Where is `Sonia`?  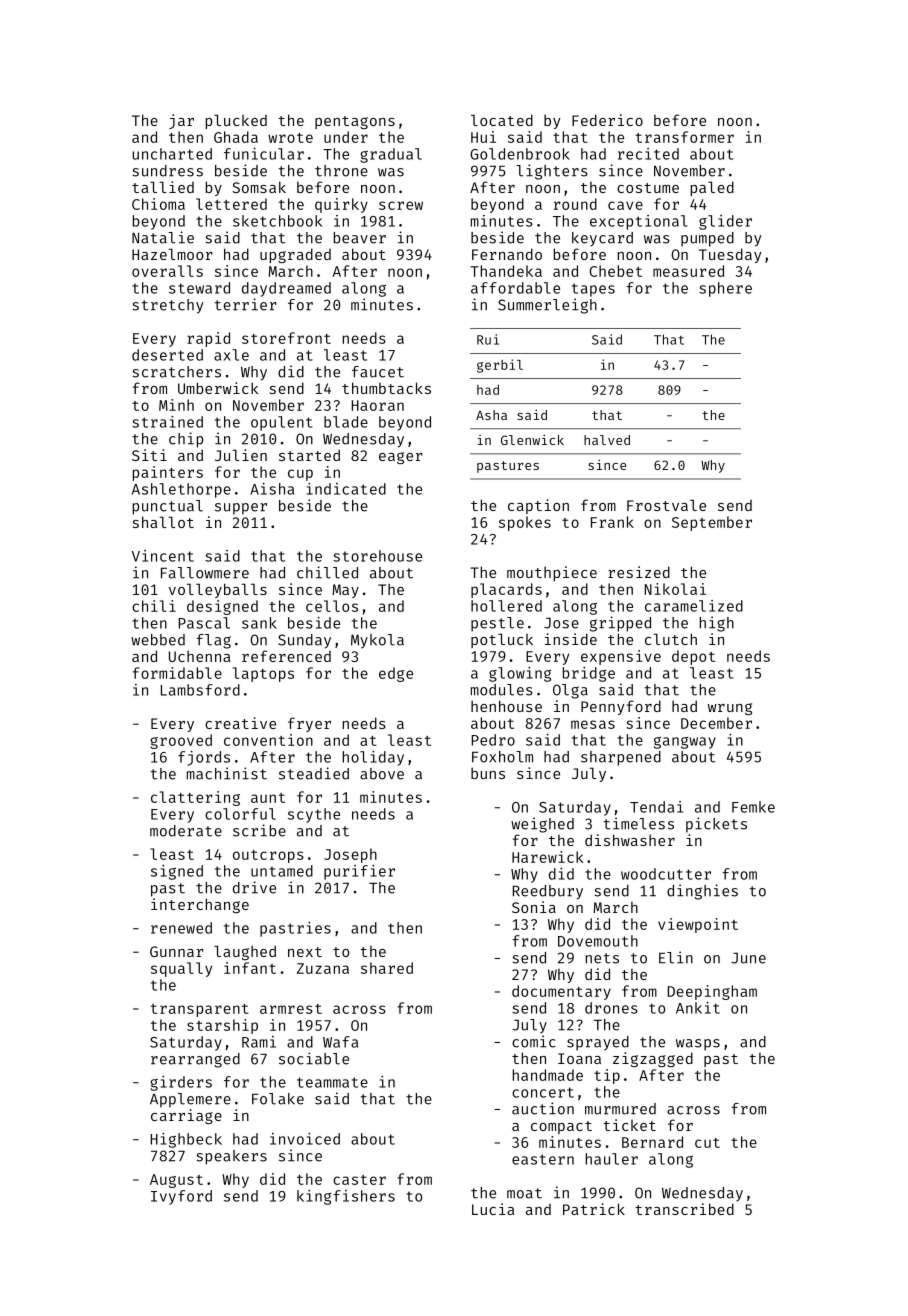 Sonia is located at coordinates (534, 907).
